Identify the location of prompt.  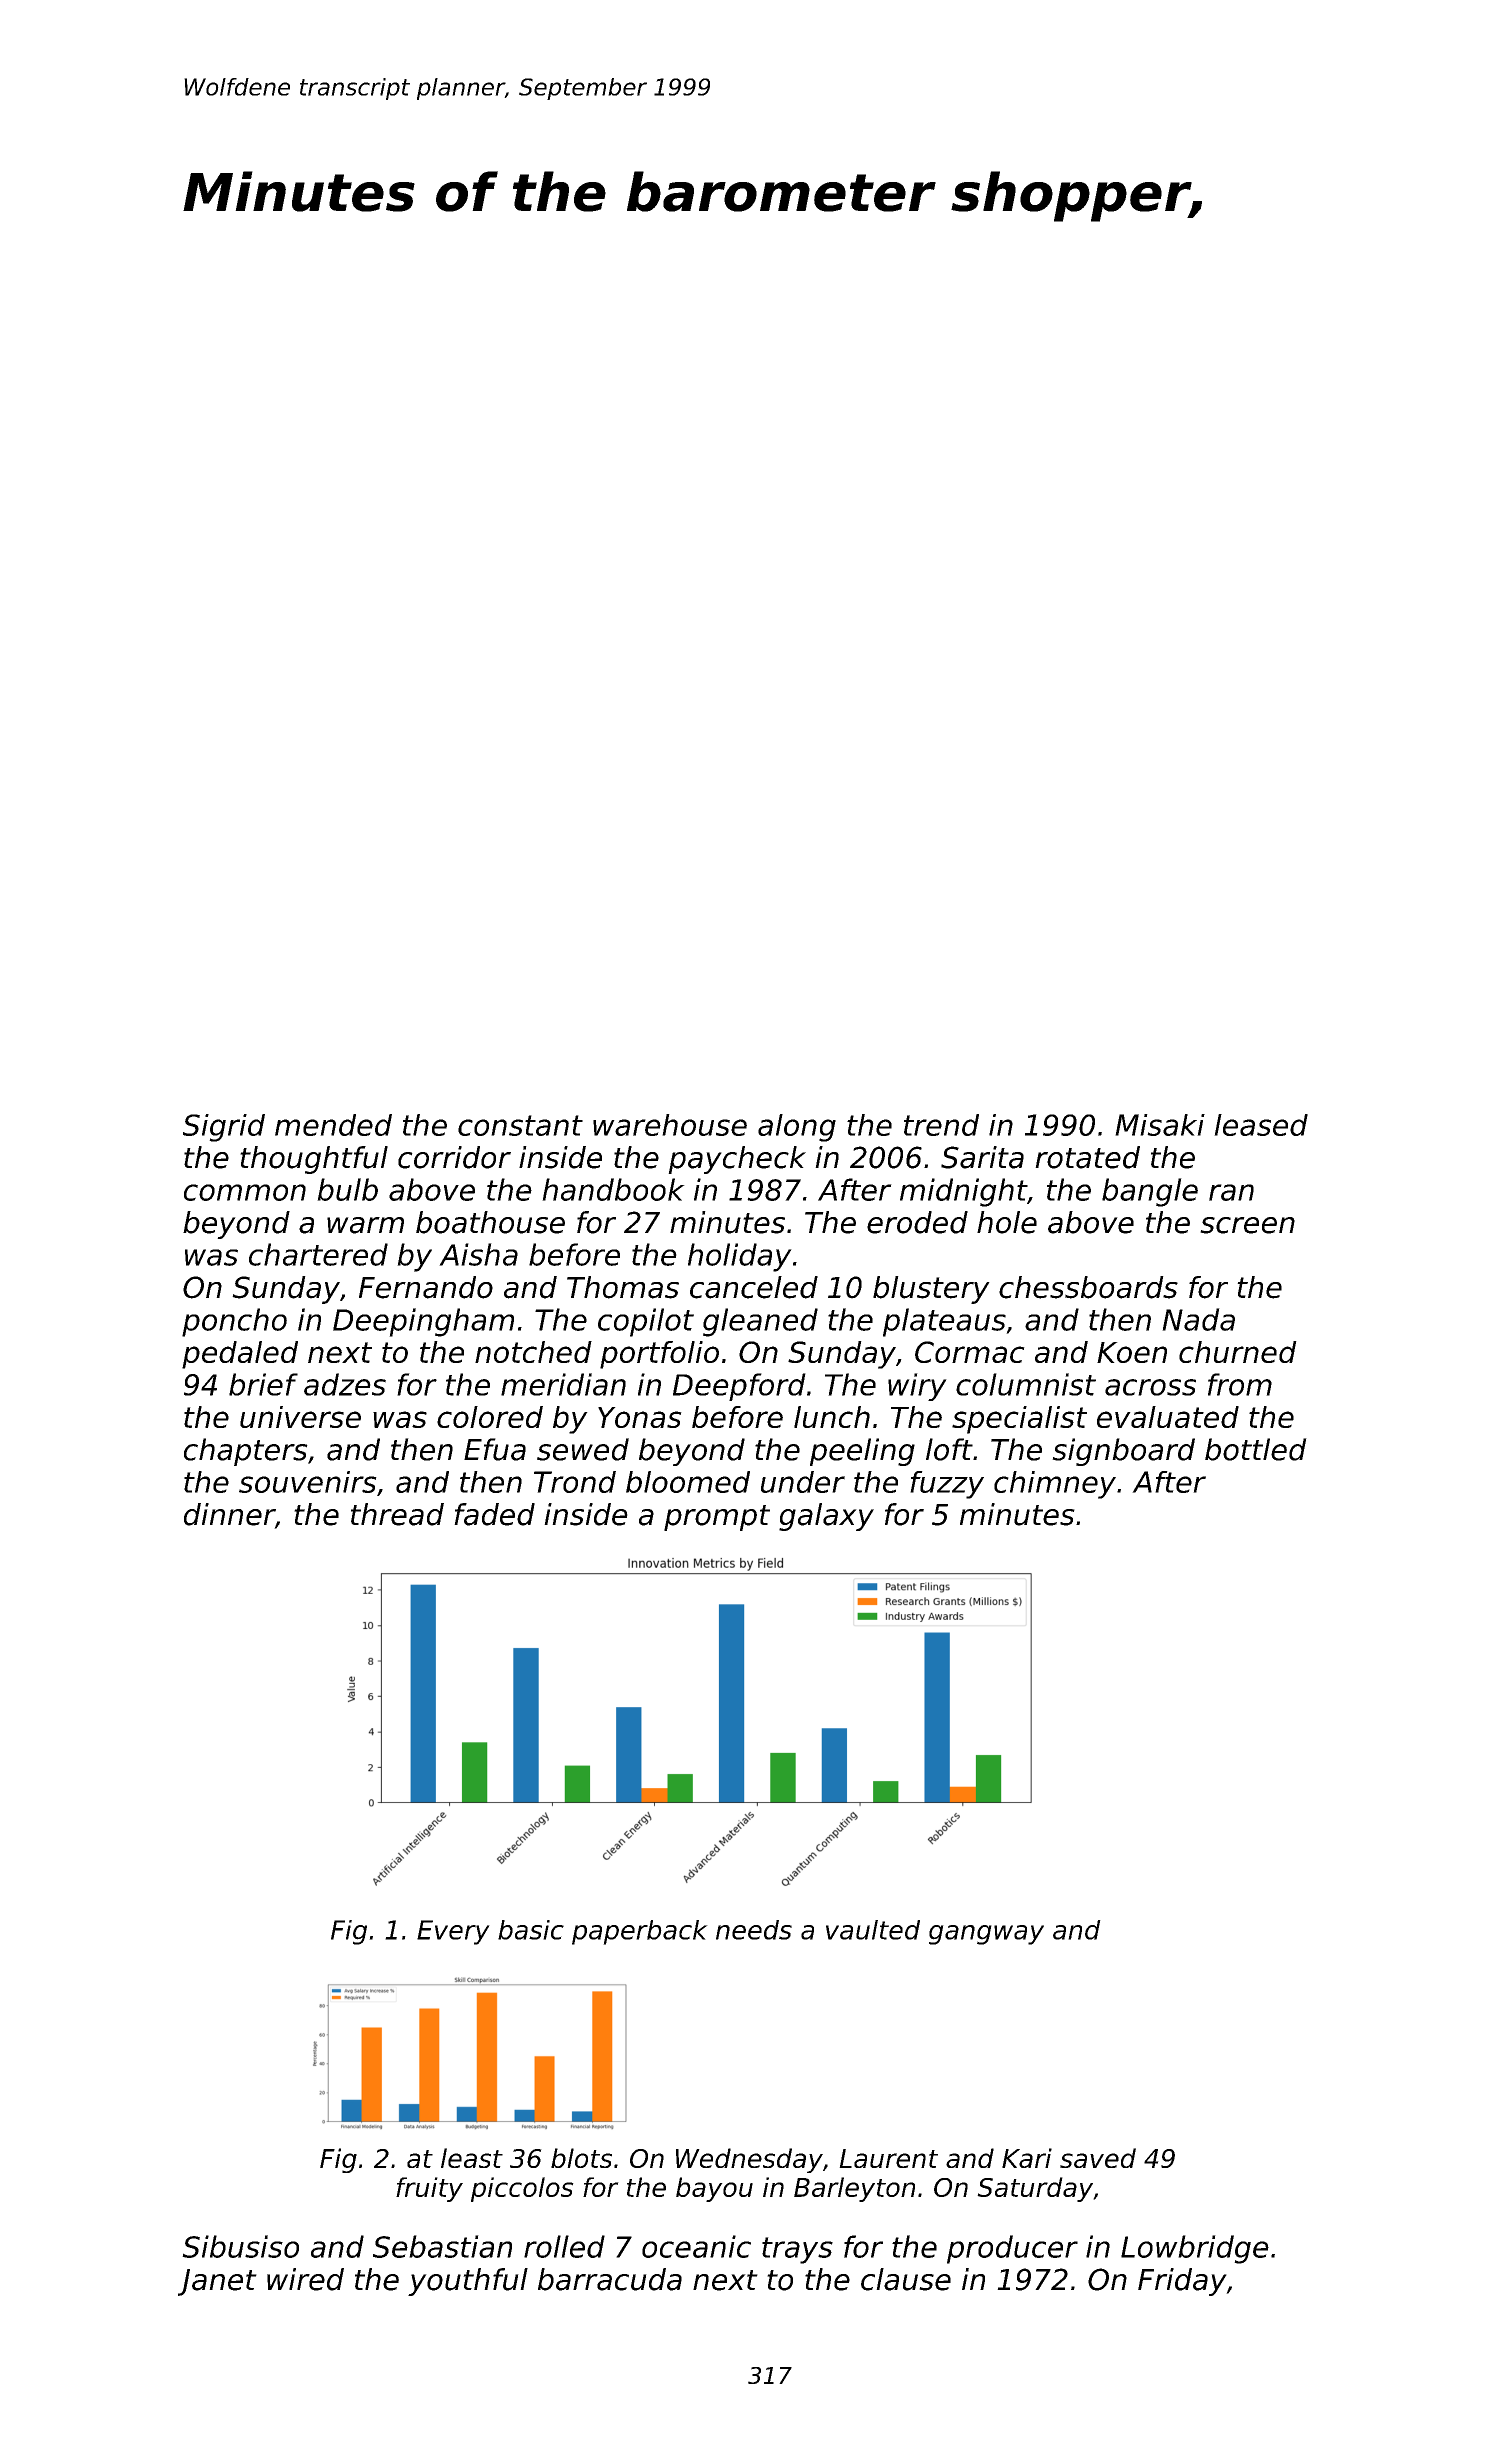
(717, 1518).
